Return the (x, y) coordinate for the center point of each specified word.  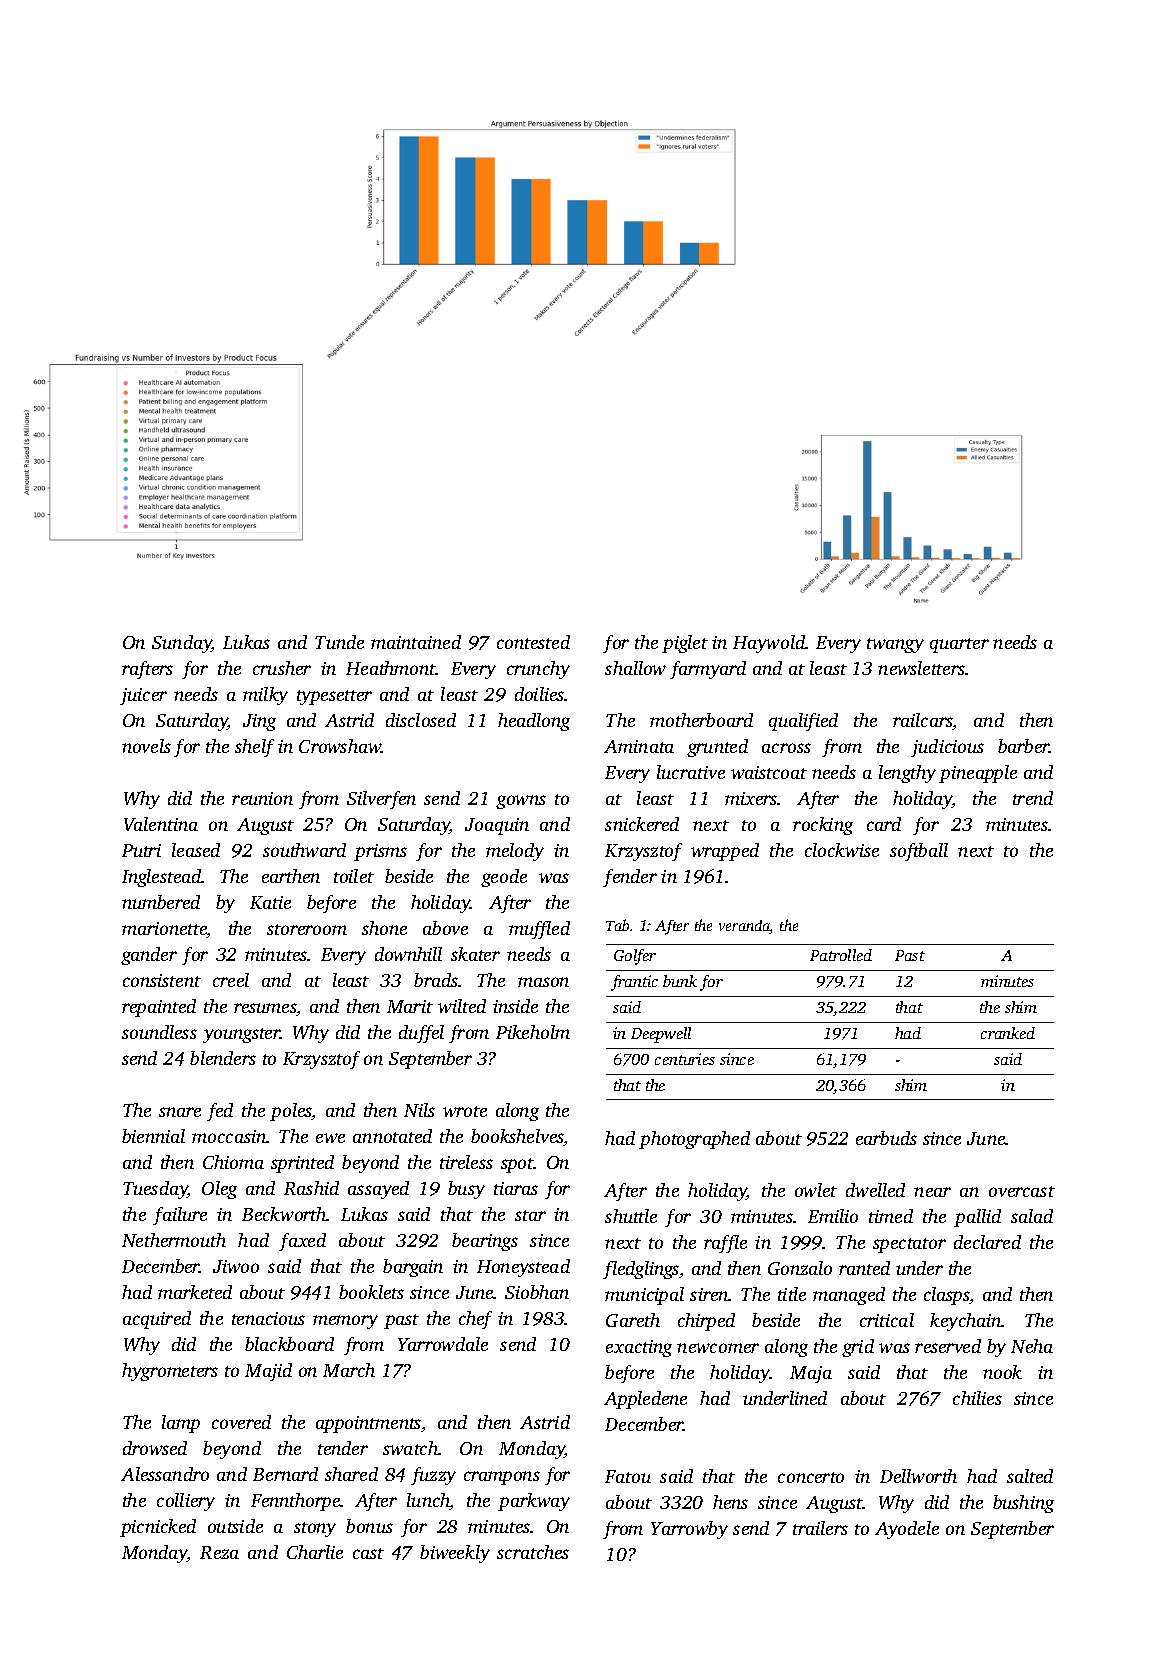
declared (987, 1242)
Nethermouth (174, 1240)
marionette (164, 930)
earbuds (886, 1138)
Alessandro (165, 1474)
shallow (635, 668)
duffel (421, 1034)
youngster (241, 1035)
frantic (634, 983)
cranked (1008, 1033)
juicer (143, 696)
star (530, 1215)
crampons (502, 1478)
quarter (959, 645)
